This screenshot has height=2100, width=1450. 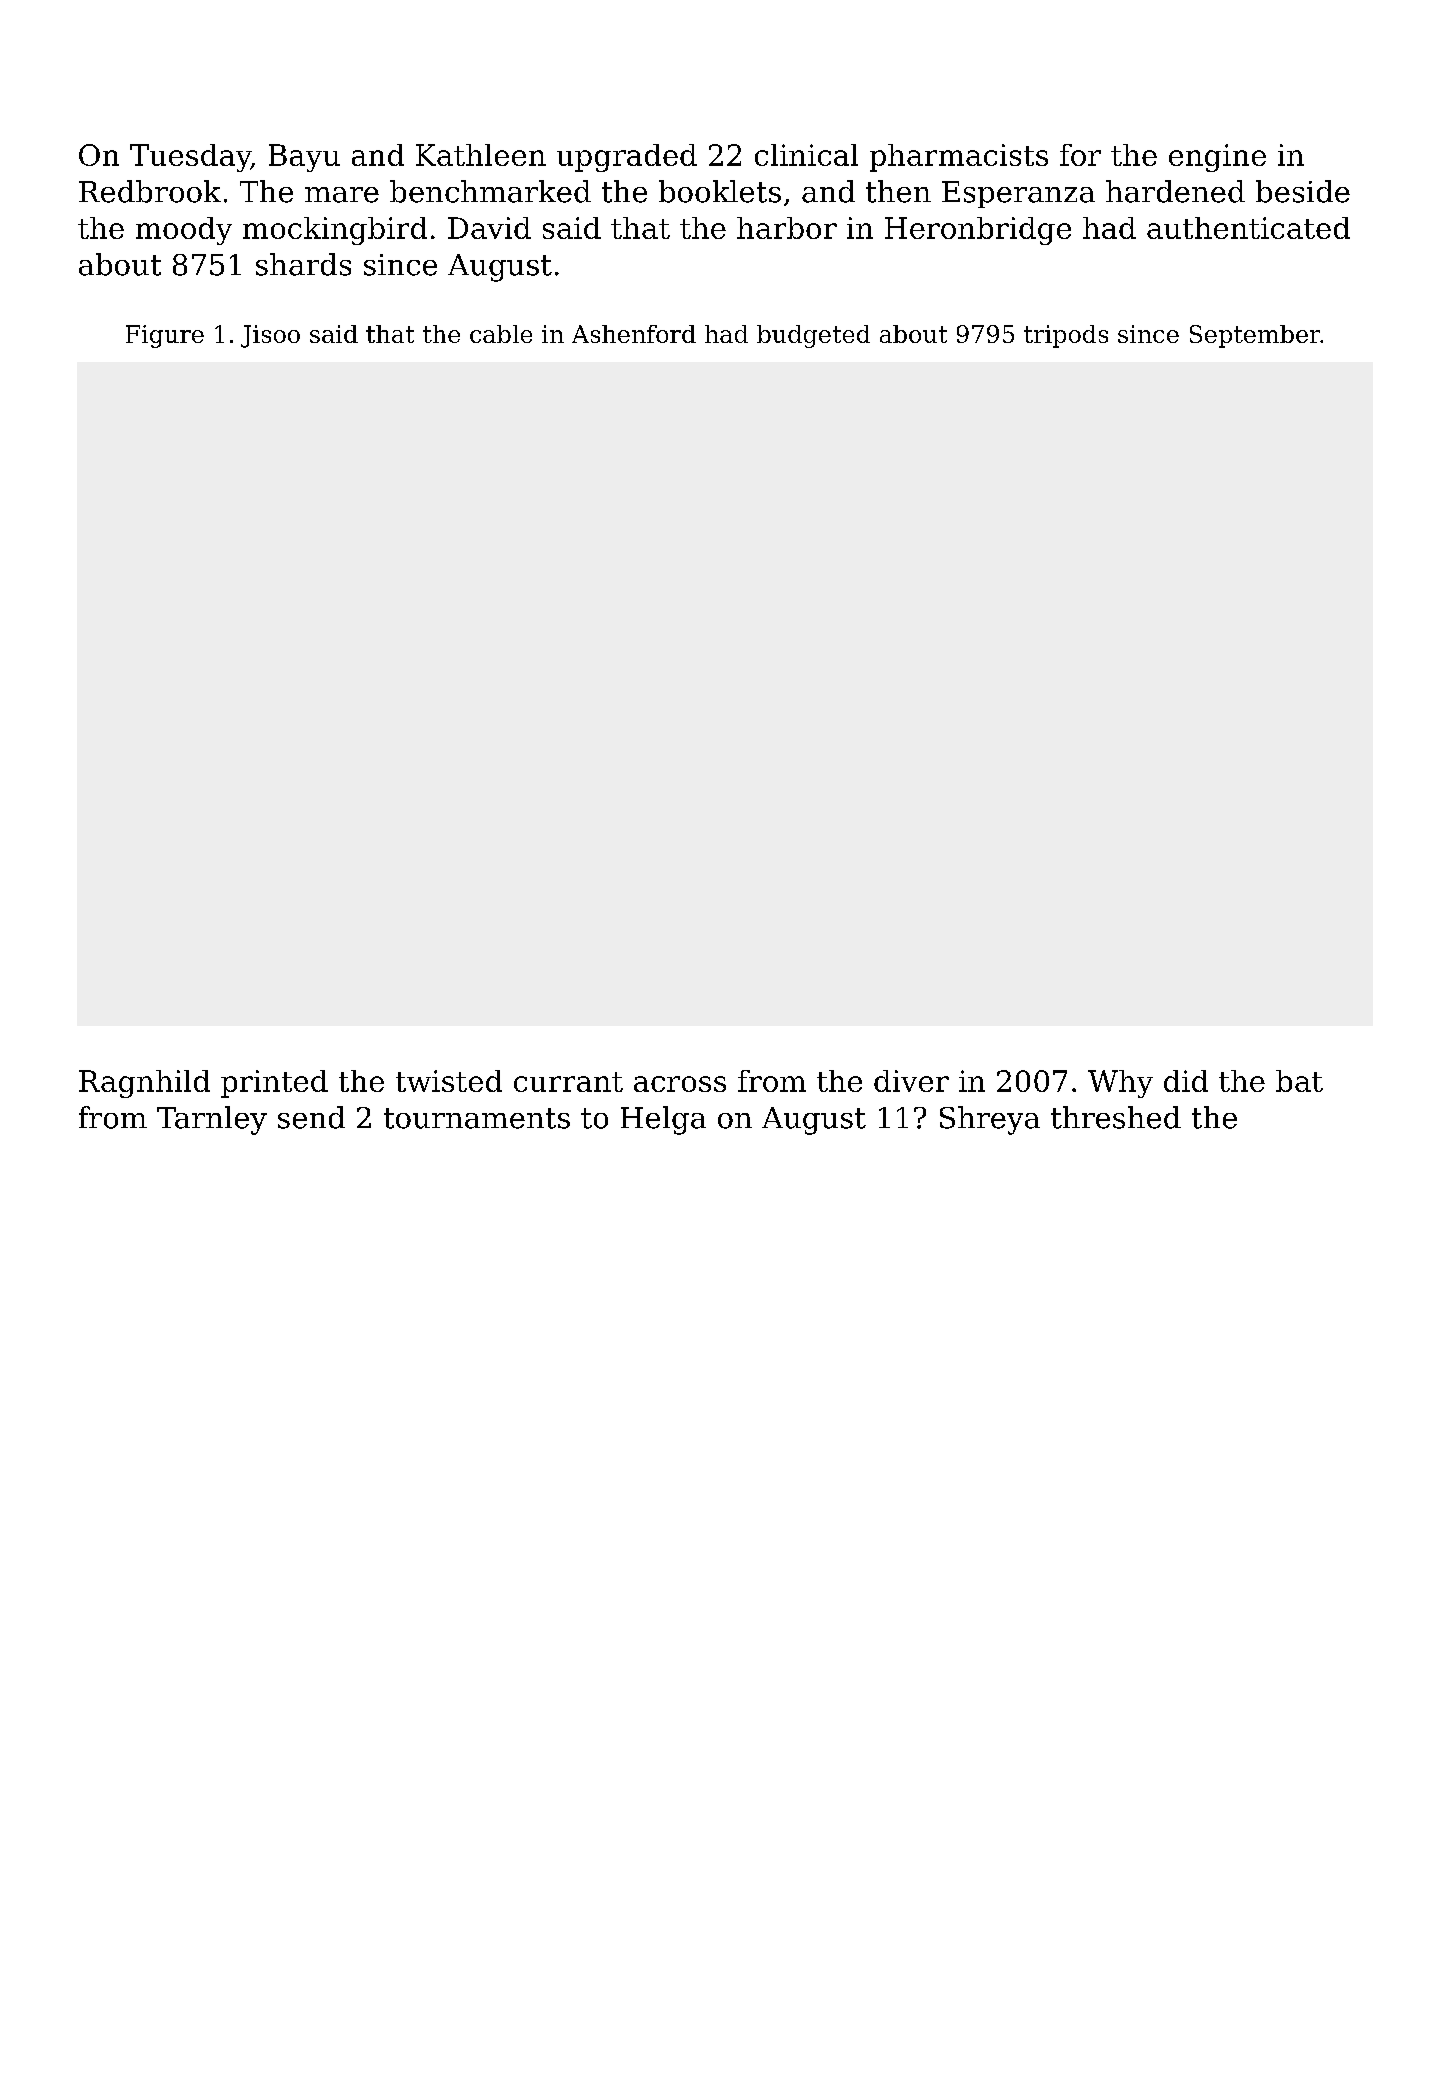 I want to click on tripods, so click(x=1066, y=336).
